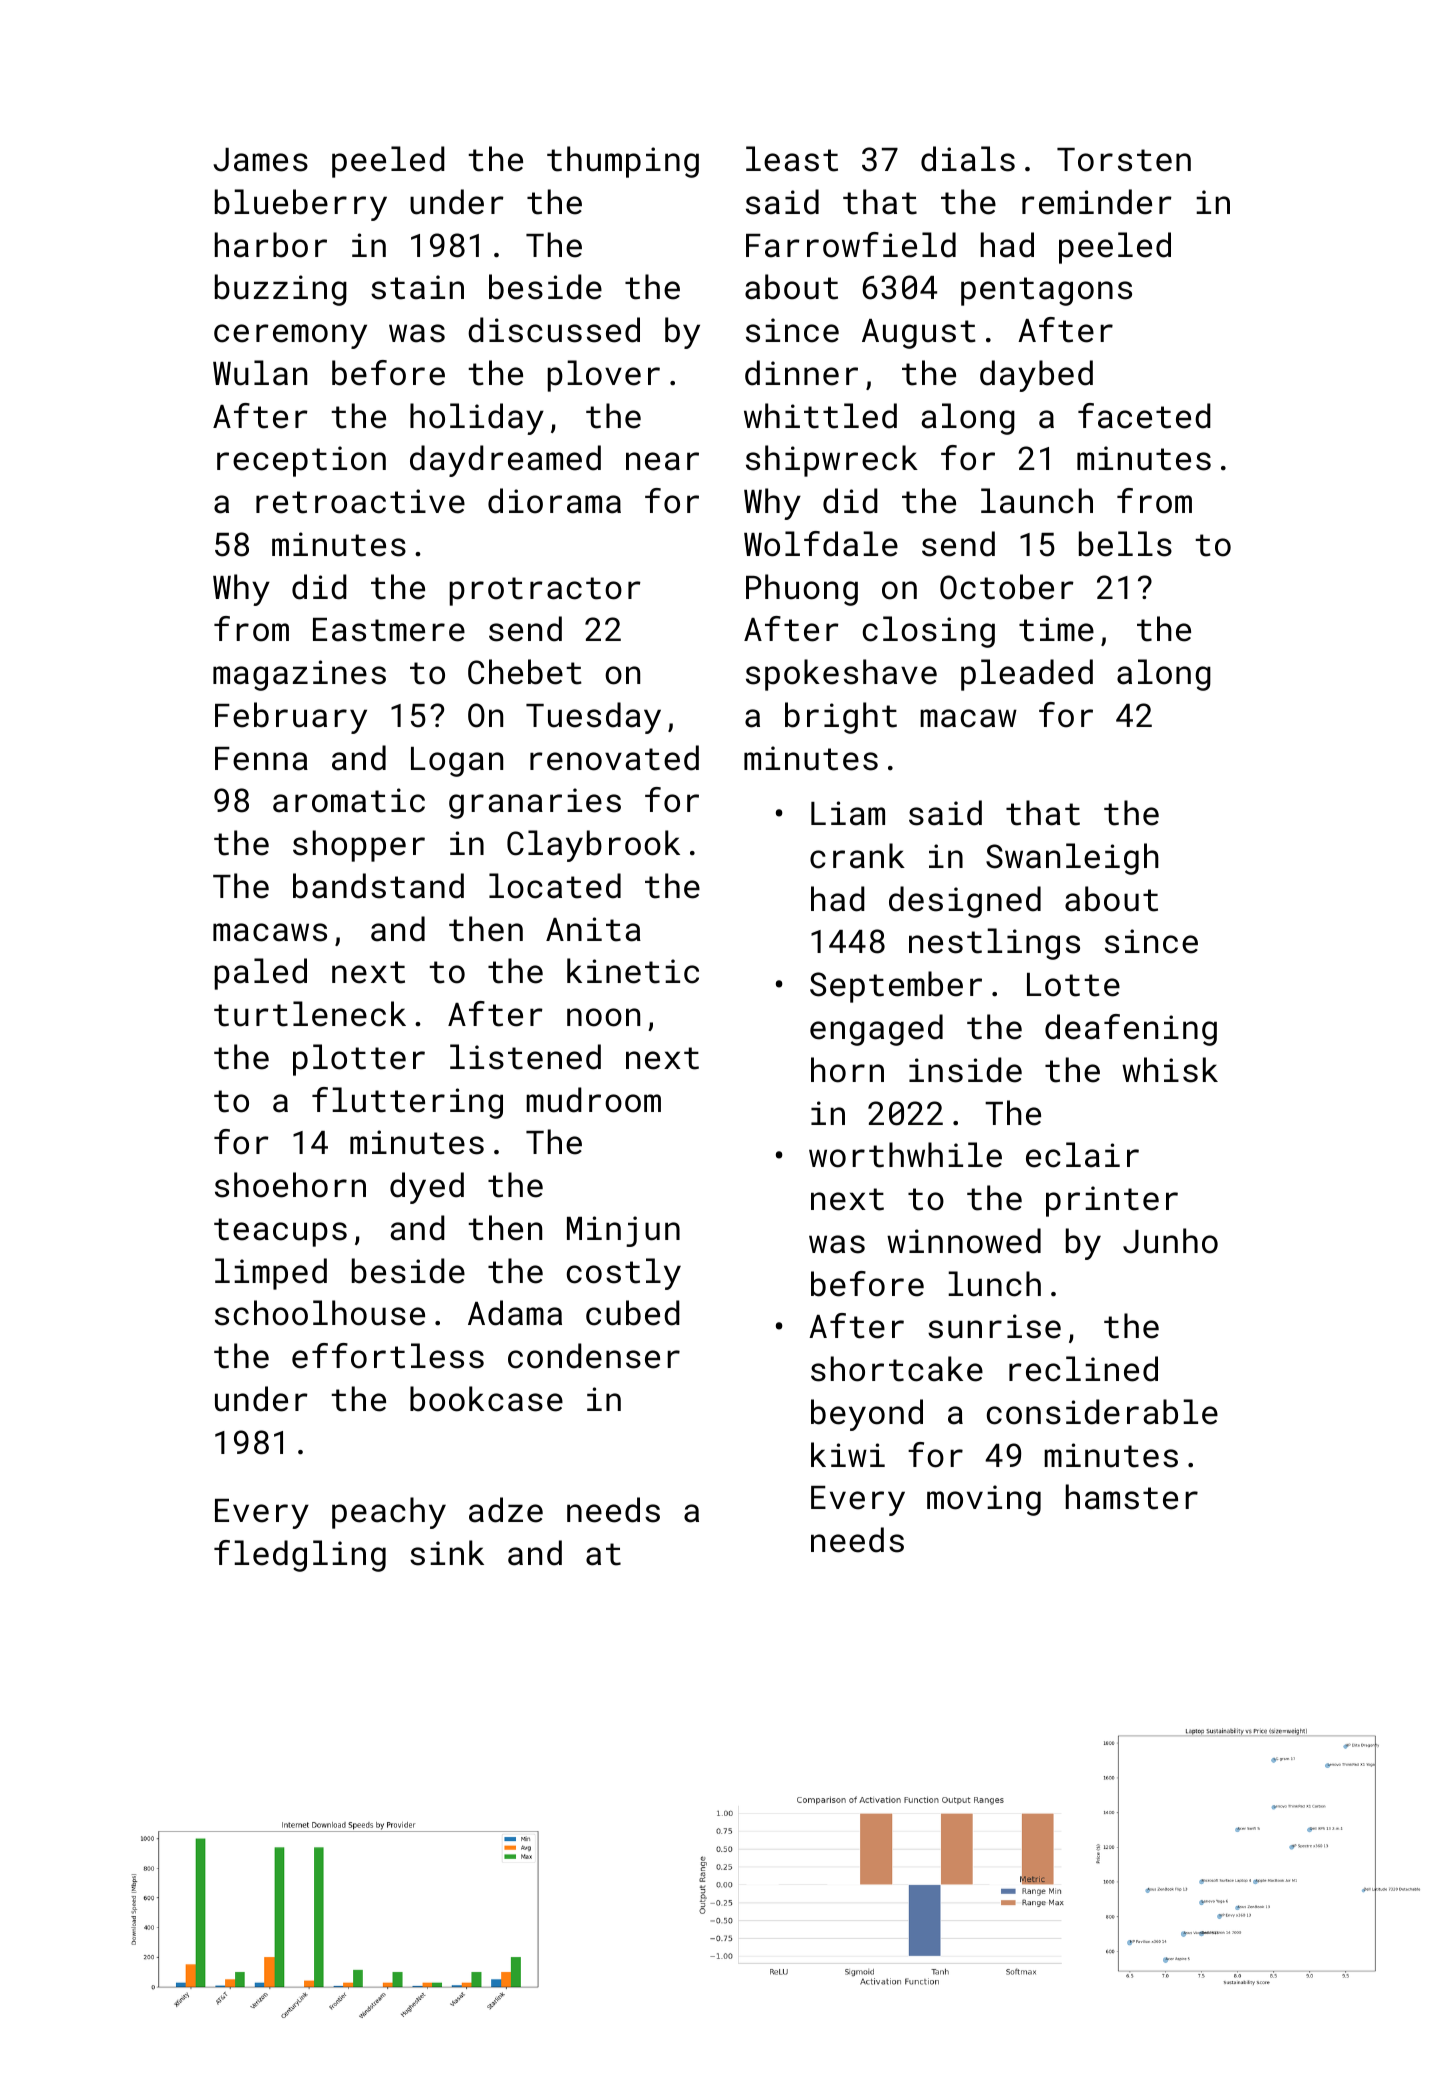 The height and width of the page is (2100, 1450). I want to click on James, so click(260, 160).
